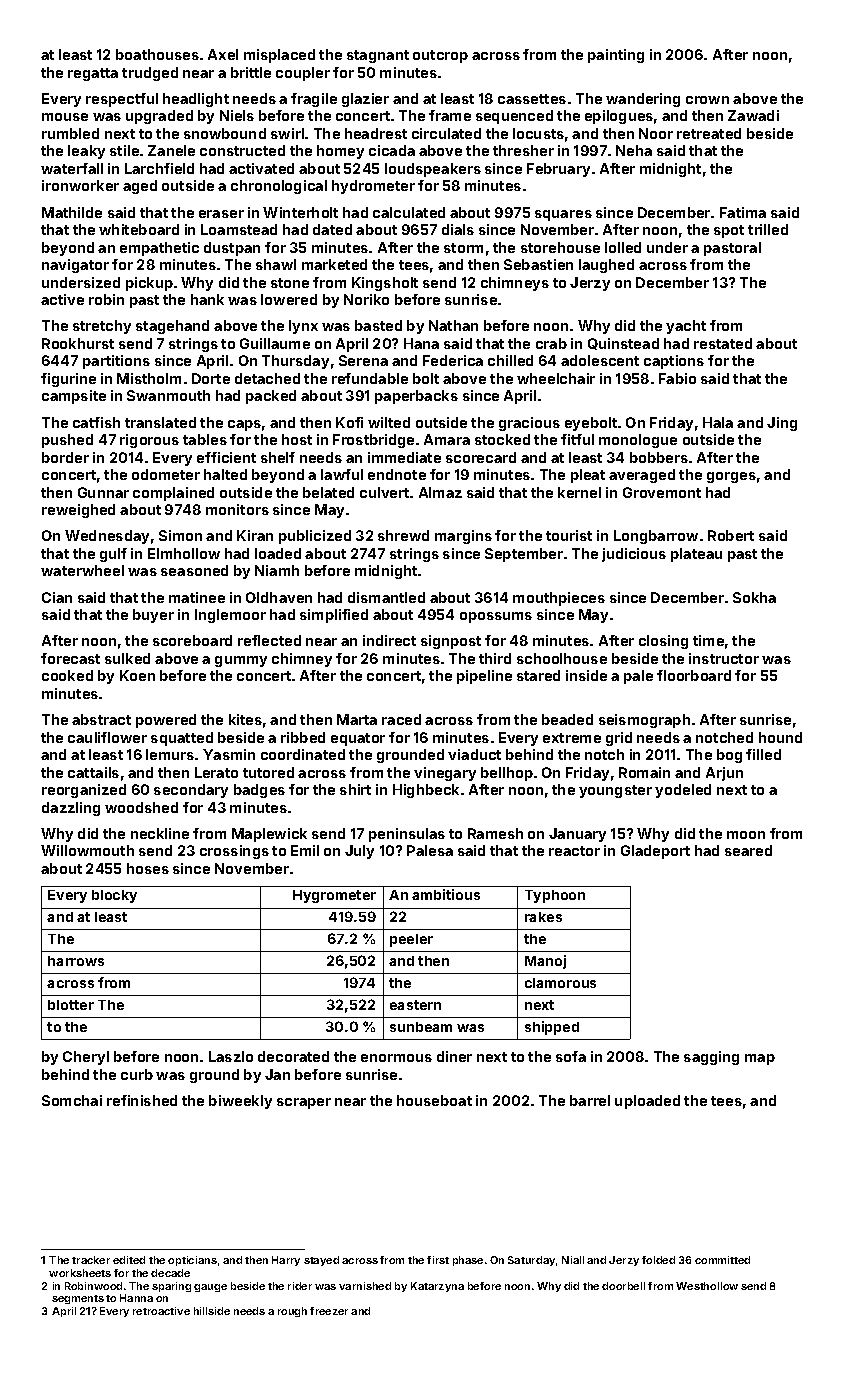 The height and width of the image is (1400, 849). What do you see at coordinates (731, 535) in the image?
I see `Robert` at bounding box center [731, 535].
